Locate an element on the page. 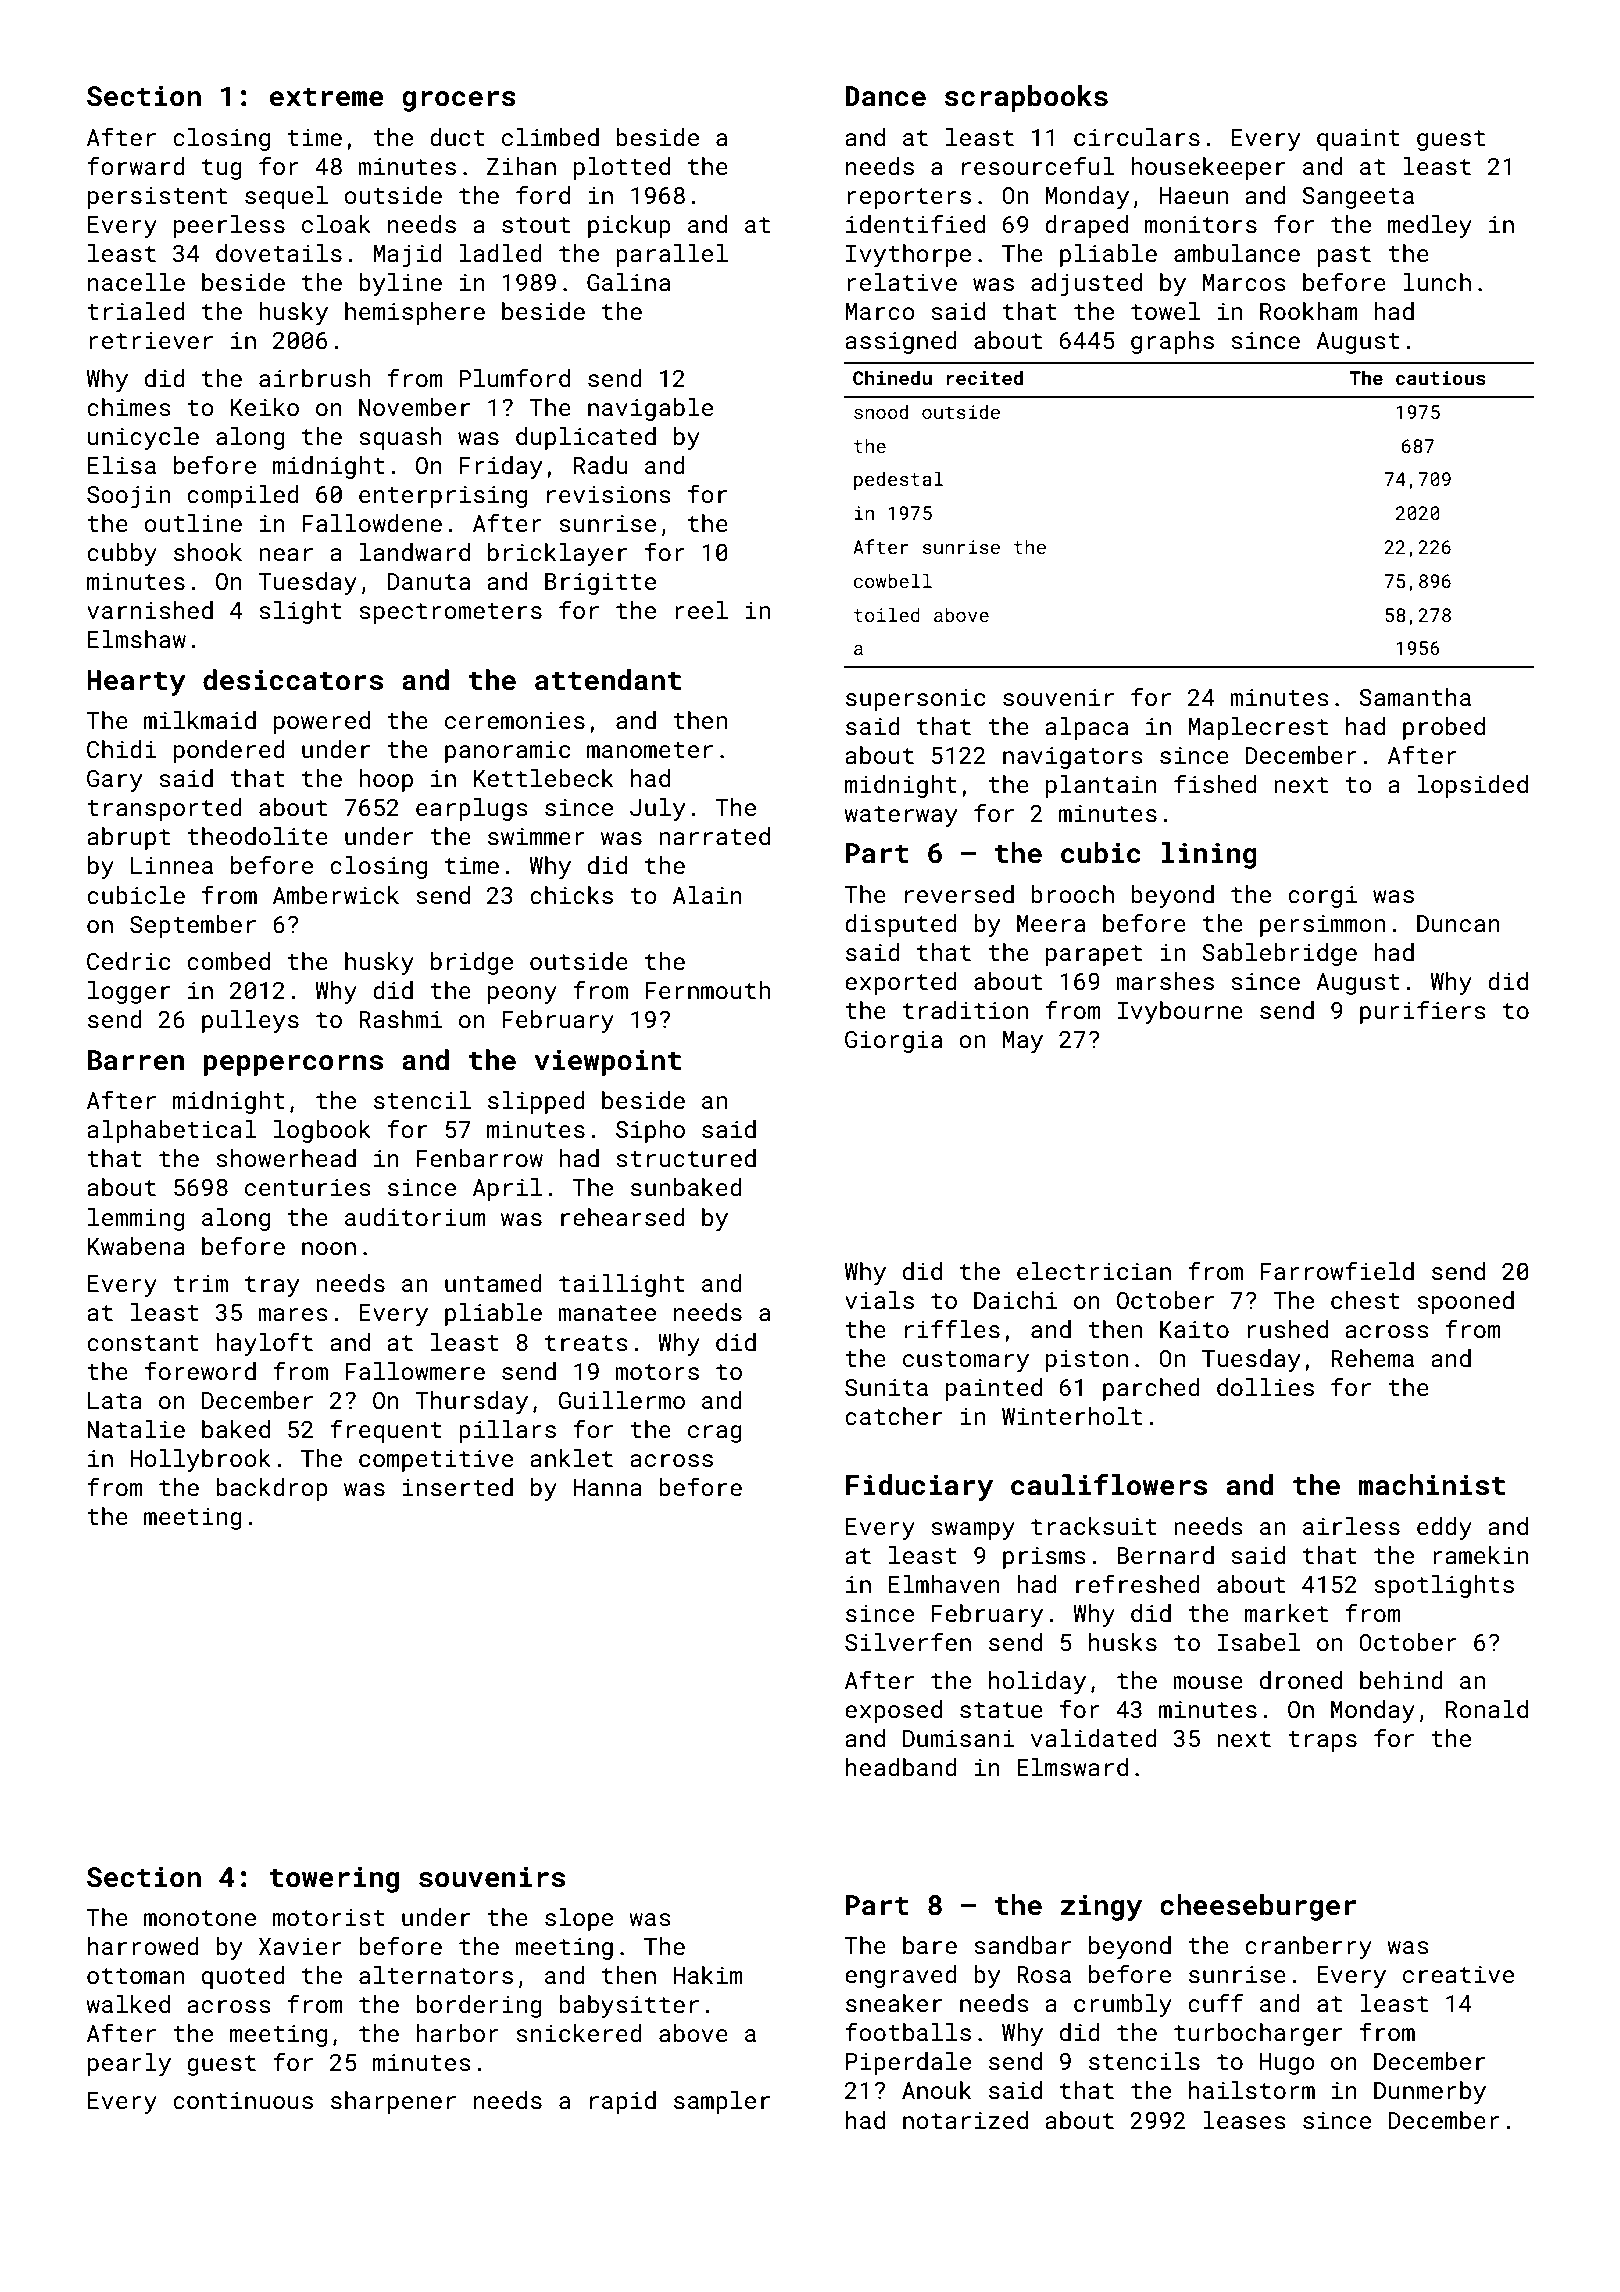  Elisa is located at coordinates (122, 465).
